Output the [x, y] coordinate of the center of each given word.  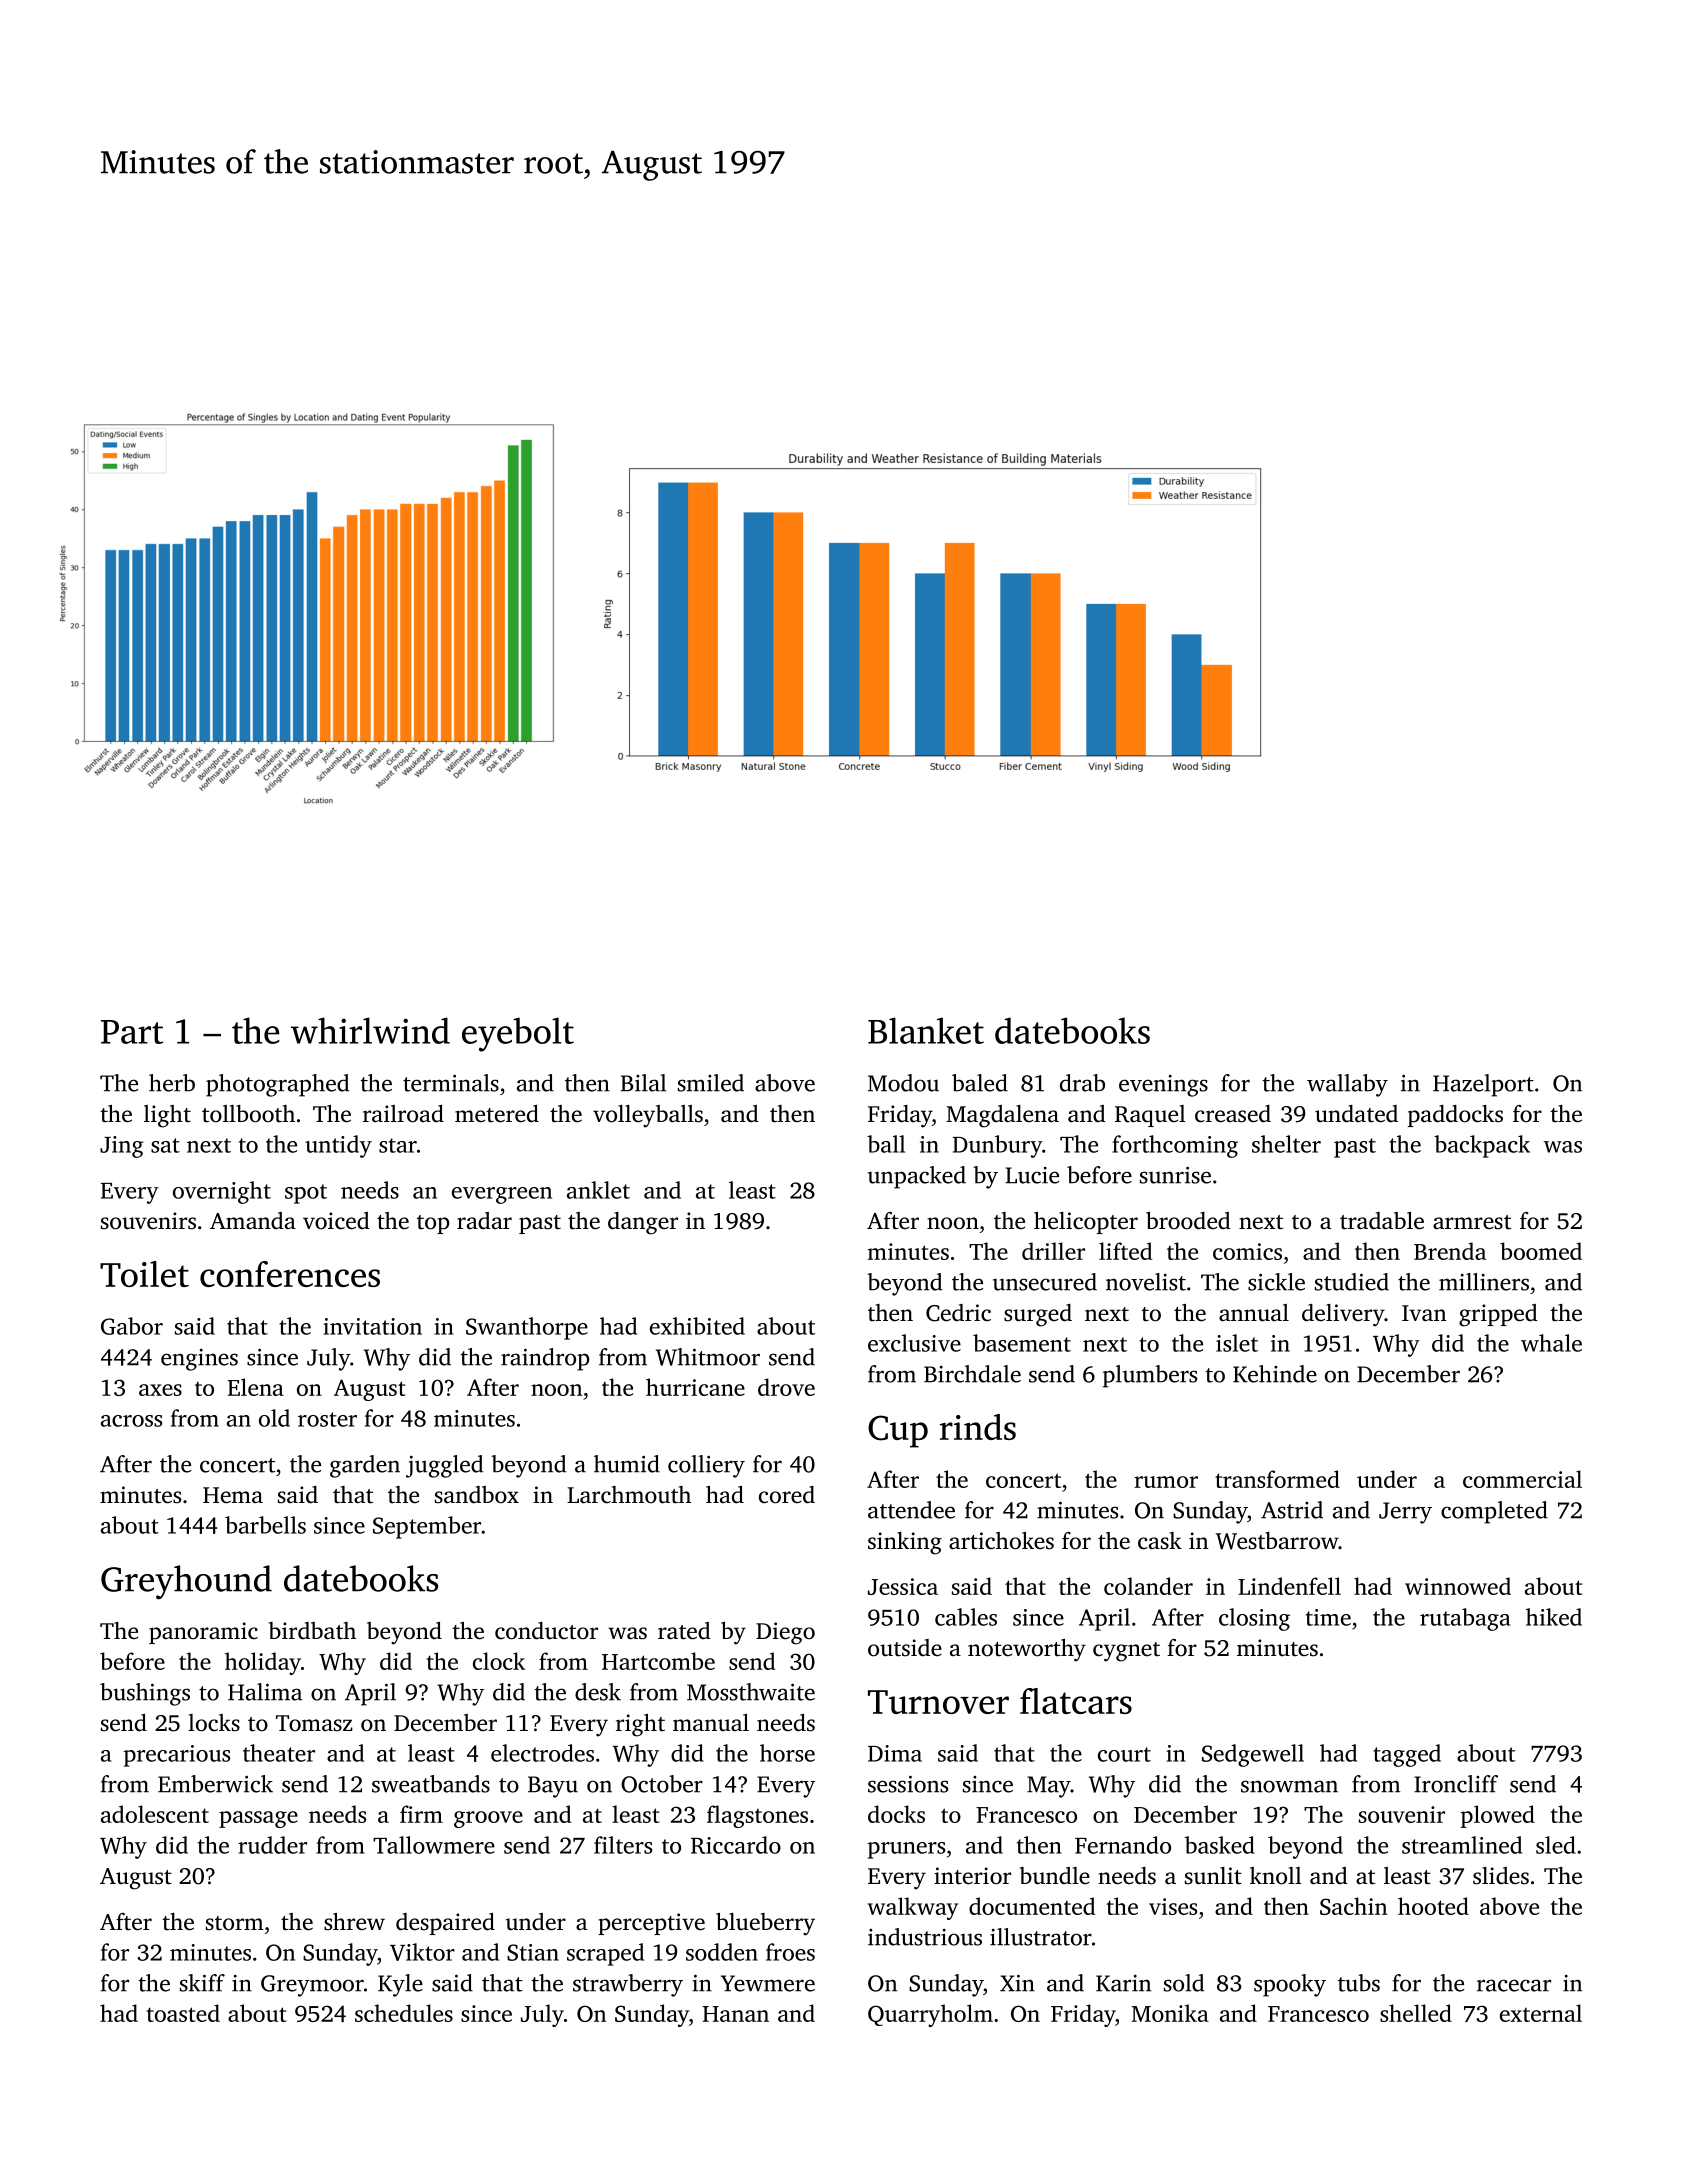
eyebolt [518, 1034]
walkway [912, 1908]
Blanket [926, 1030]
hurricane [695, 1387]
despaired [445, 1924]
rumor [1166, 1482]
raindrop [545, 1359]
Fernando [1123, 1845]
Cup [898, 1431]
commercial [1522, 1479]
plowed [1498, 1816]
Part [132, 1032]
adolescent [155, 1814]
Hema [233, 1495]
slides [1501, 1876]
